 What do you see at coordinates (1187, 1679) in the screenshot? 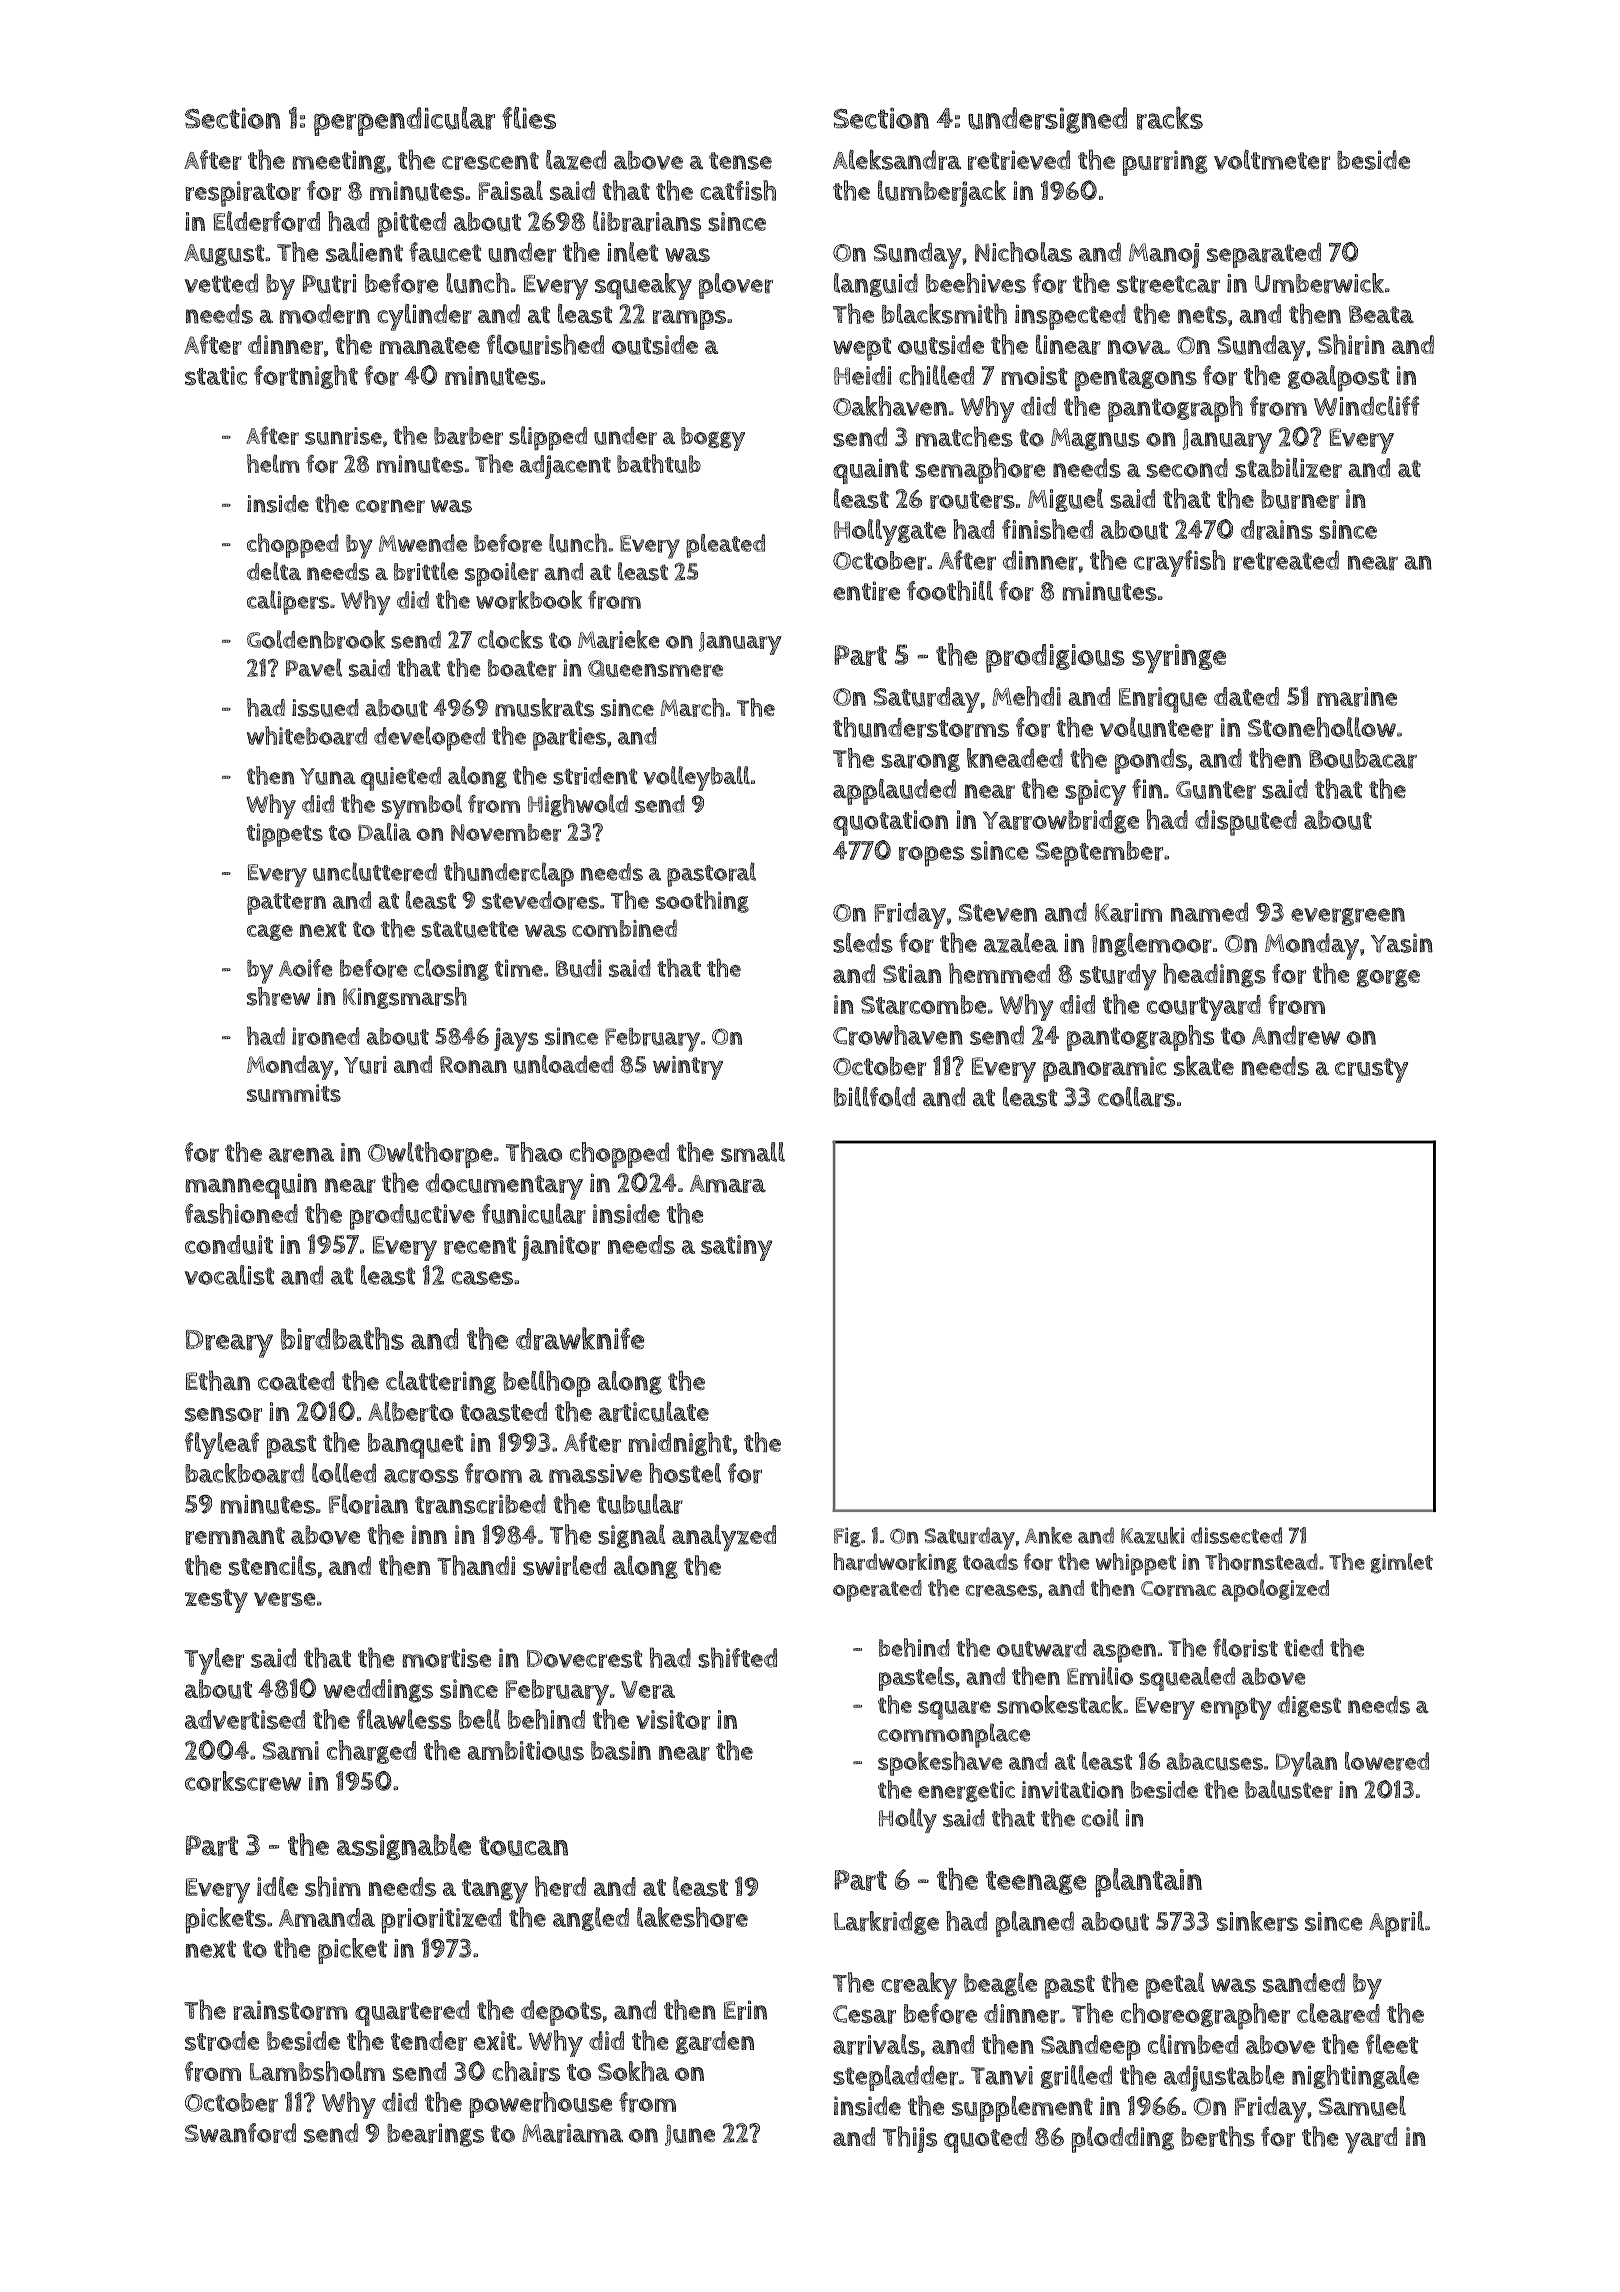
I see `squealed` at bounding box center [1187, 1679].
